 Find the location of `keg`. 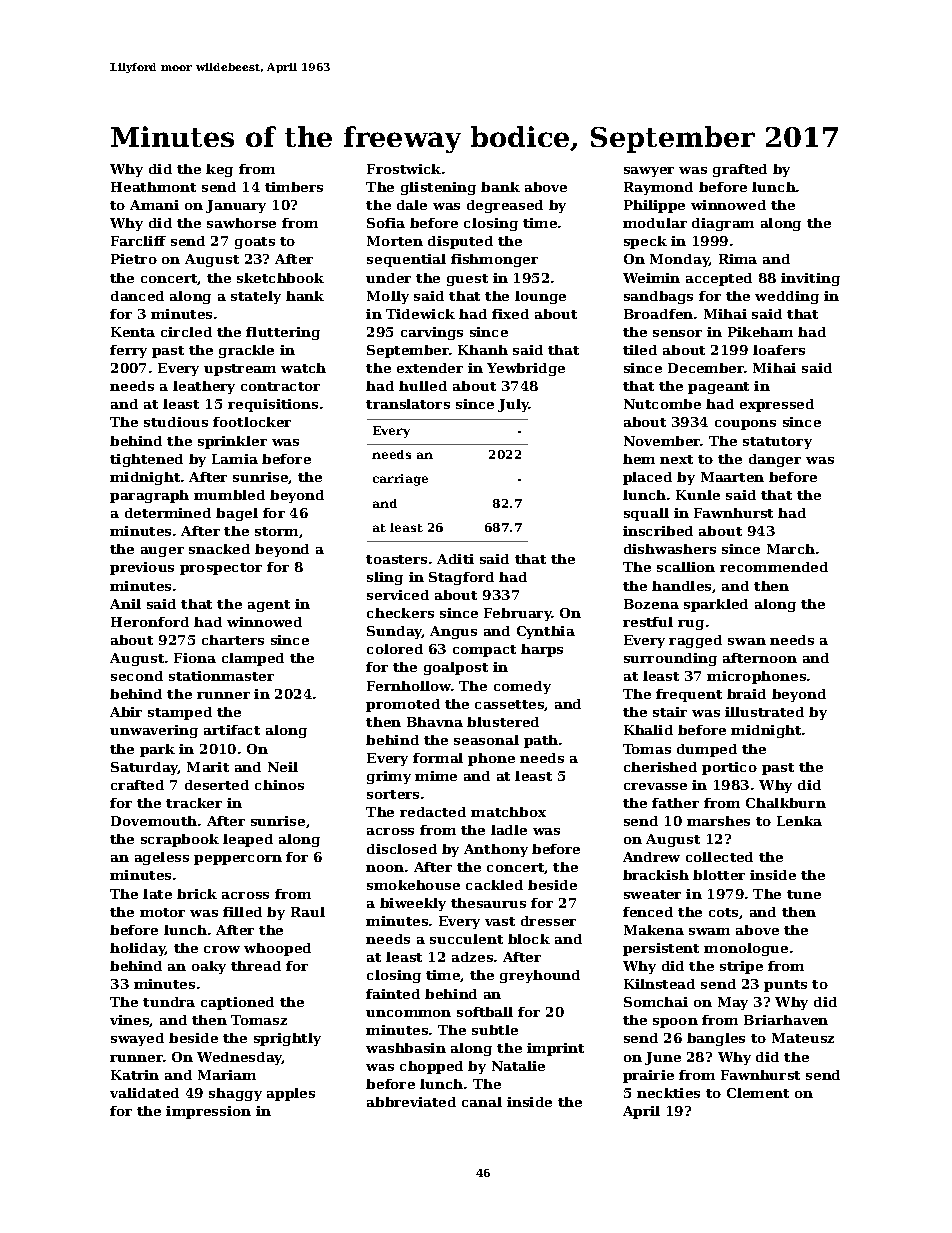

keg is located at coordinates (219, 170).
